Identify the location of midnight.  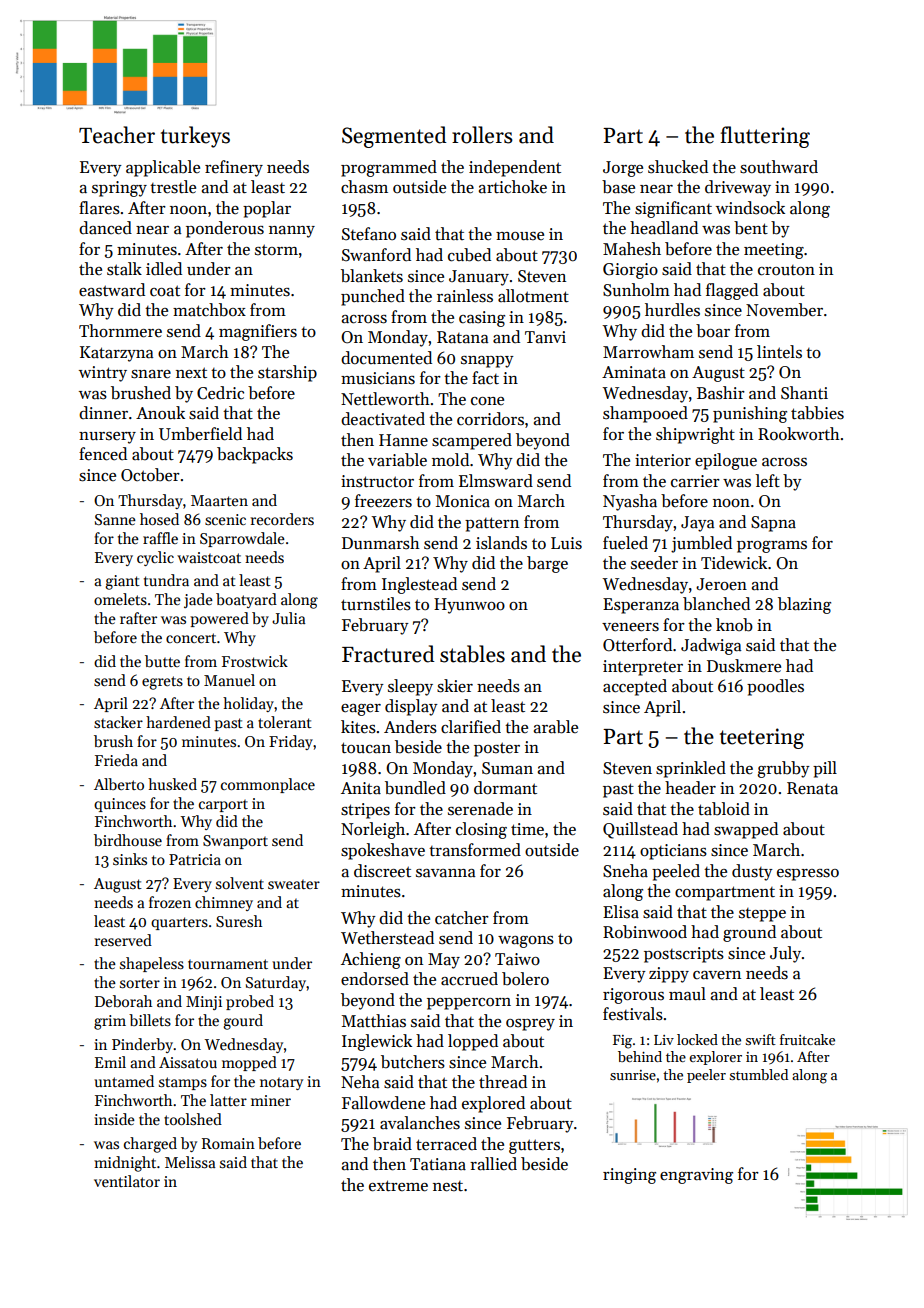
(125, 1164).
